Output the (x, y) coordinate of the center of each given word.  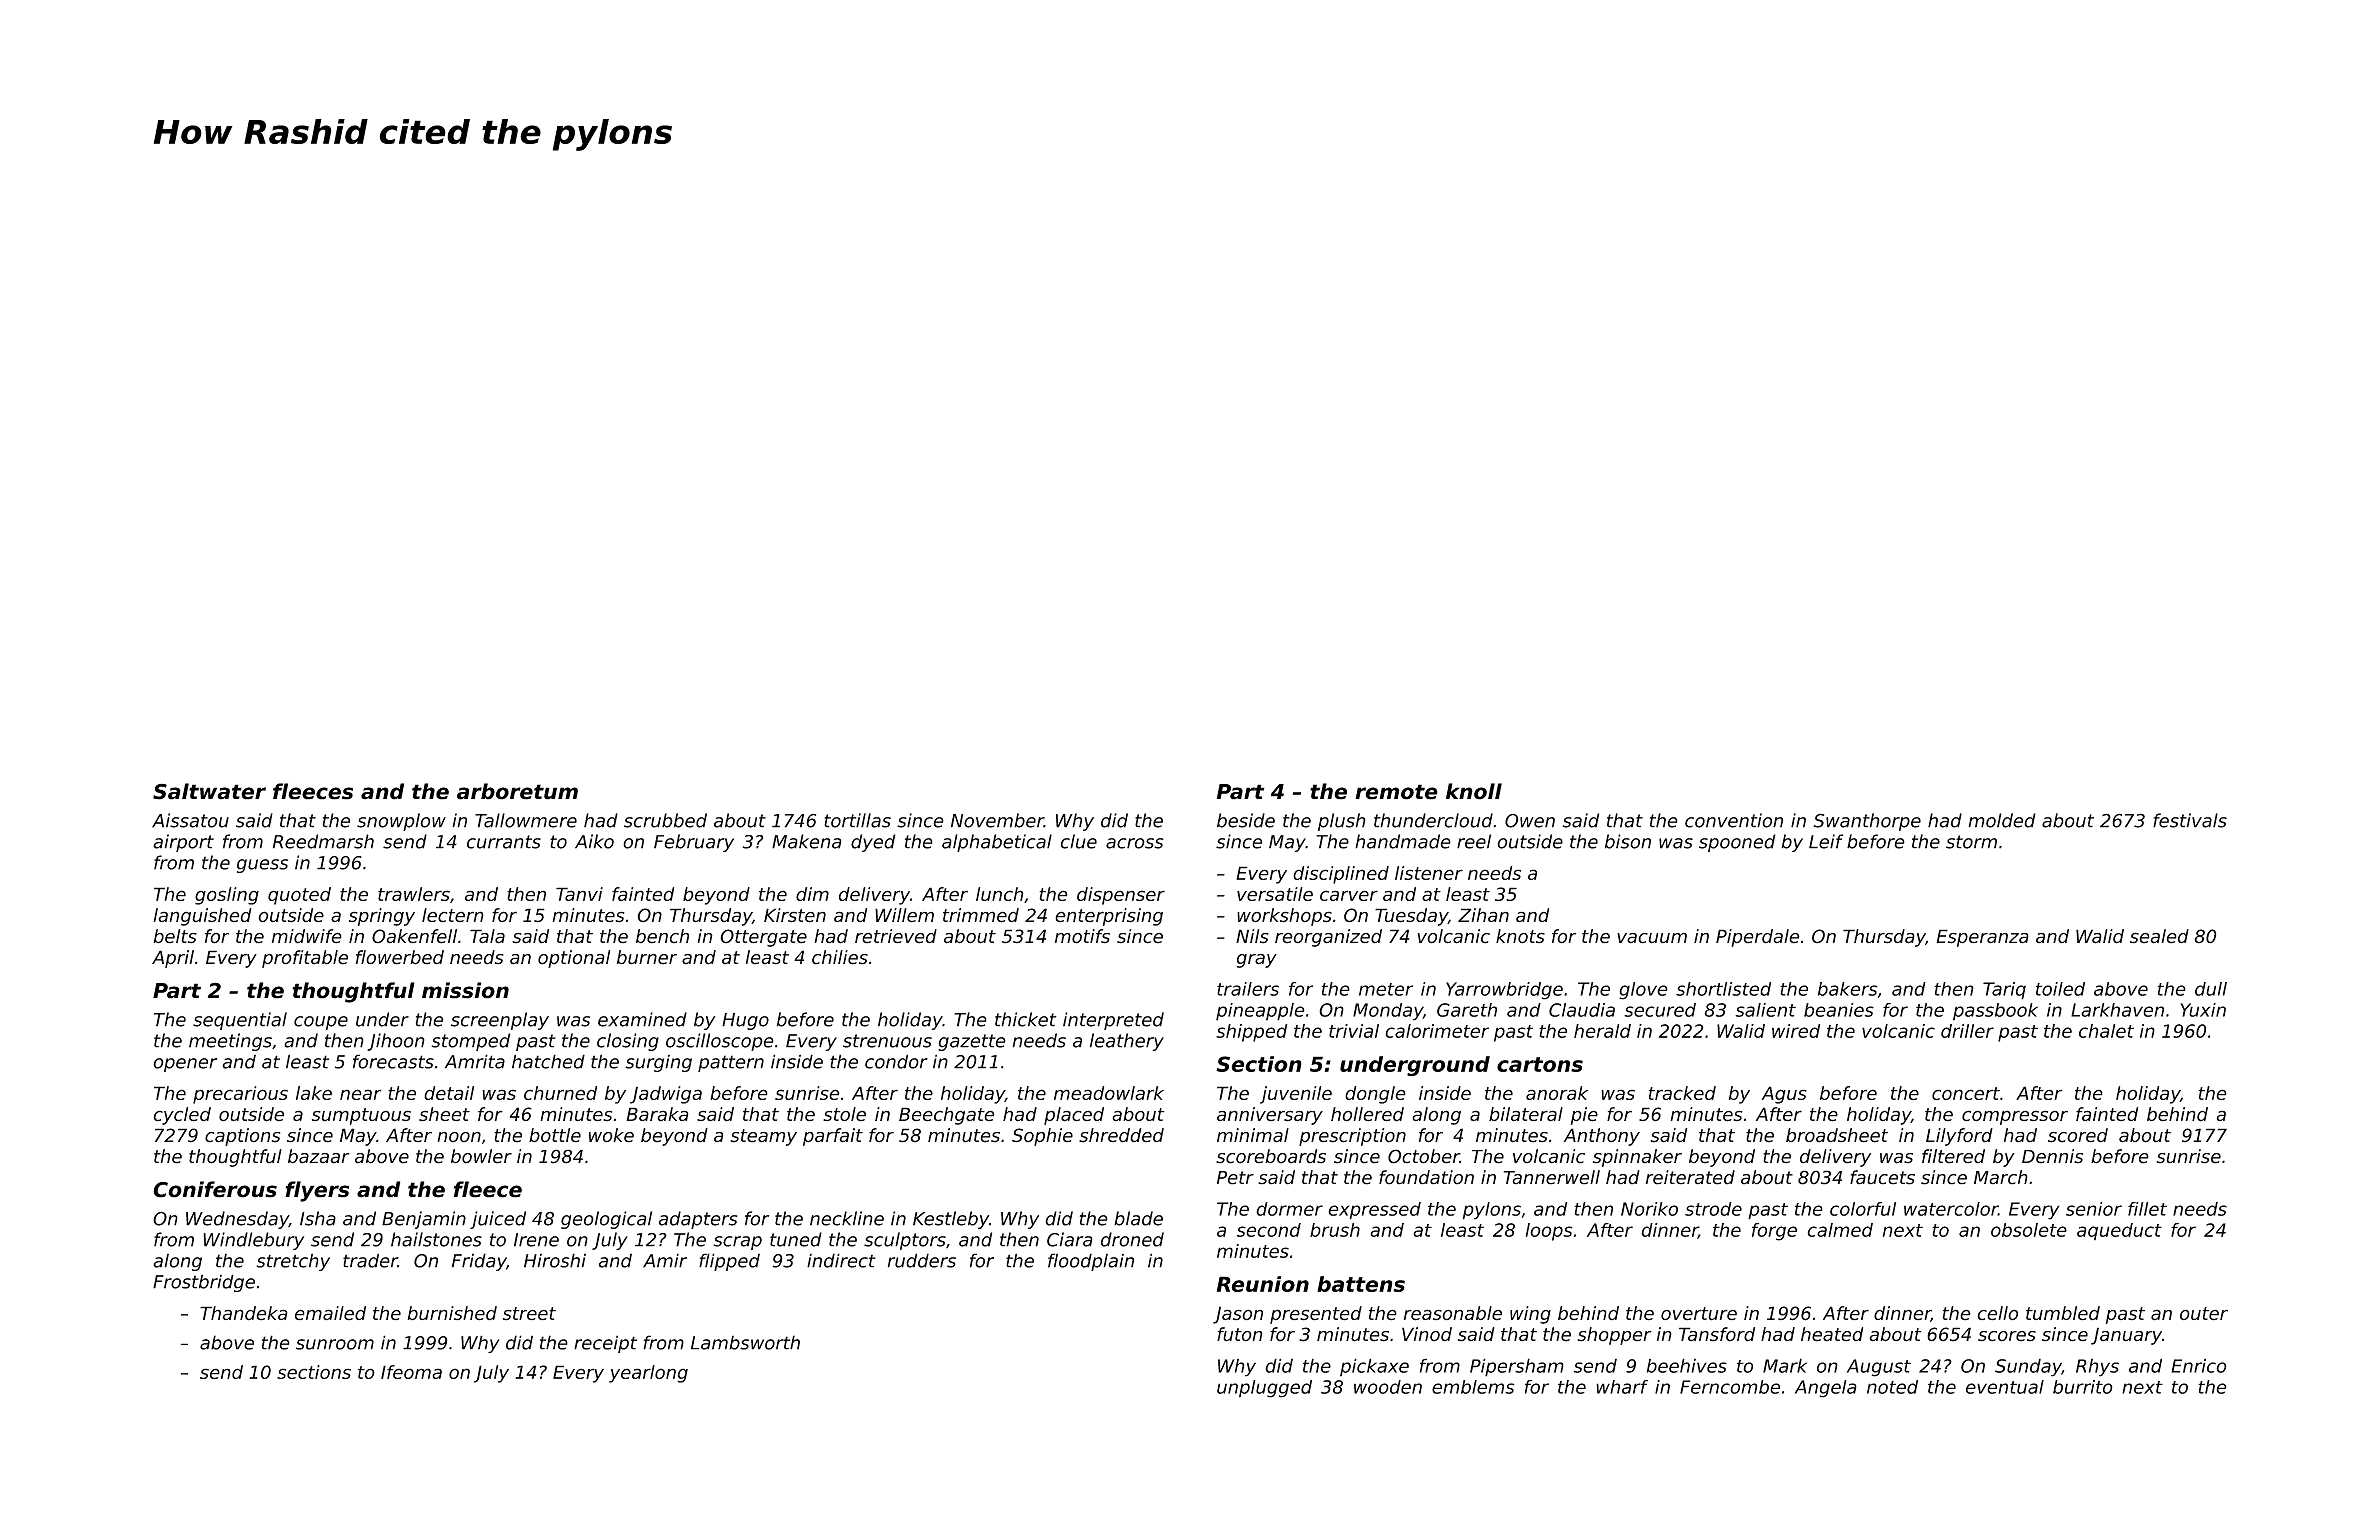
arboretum (517, 791)
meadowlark (1109, 1093)
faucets (1882, 1177)
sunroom (335, 1344)
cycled (182, 1116)
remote (1396, 792)
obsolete (2029, 1230)
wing (1530, 1315)
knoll (1474, 791)
